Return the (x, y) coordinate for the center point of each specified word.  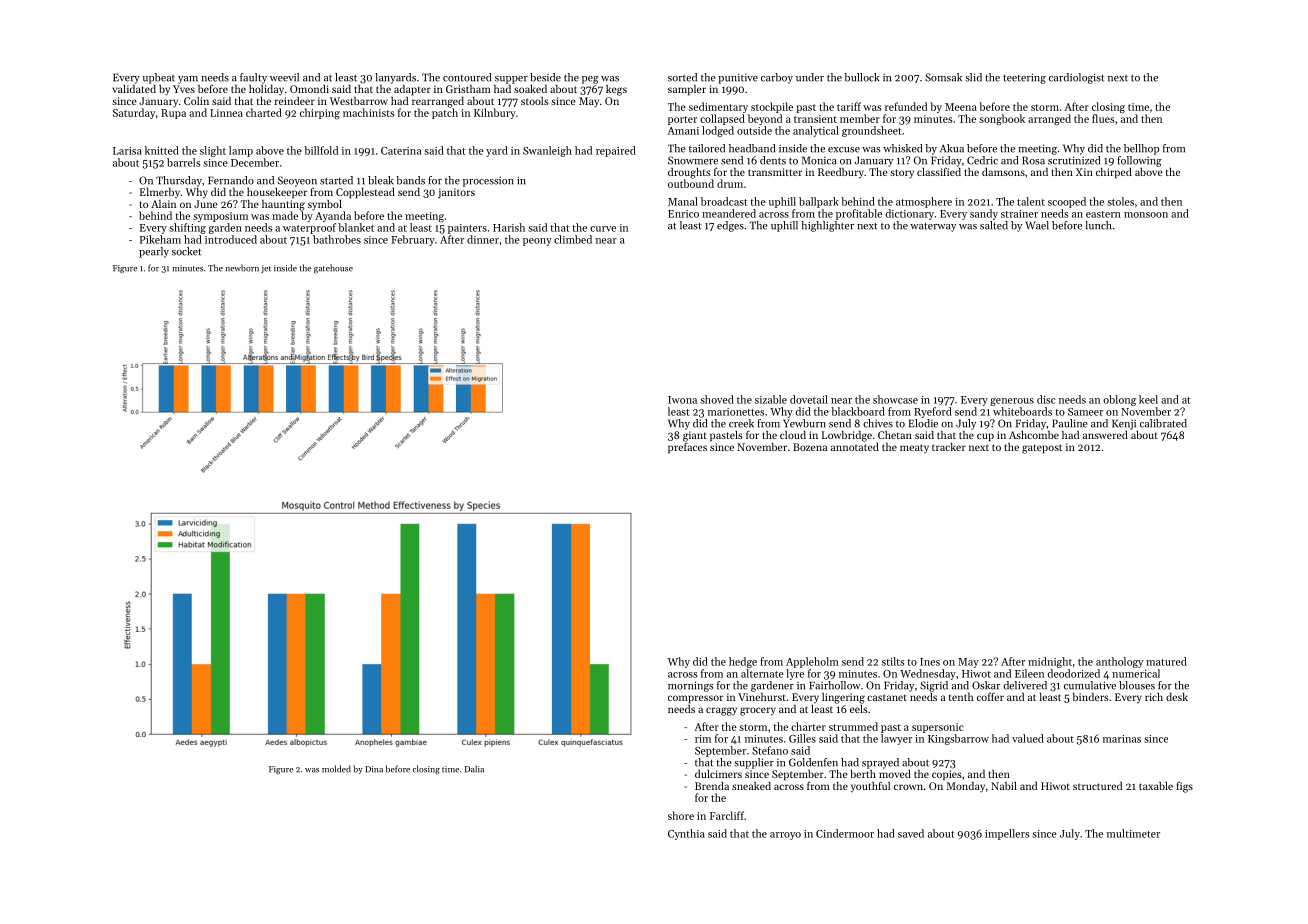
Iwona (682, 400)
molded (336, 769)
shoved (717, 399)
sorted (682, 77)
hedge (743, 662)
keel (1148, 399)
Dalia (474, 769)
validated (134, 89)
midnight (1050, 662)
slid (973, 77)
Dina (374, 769)
